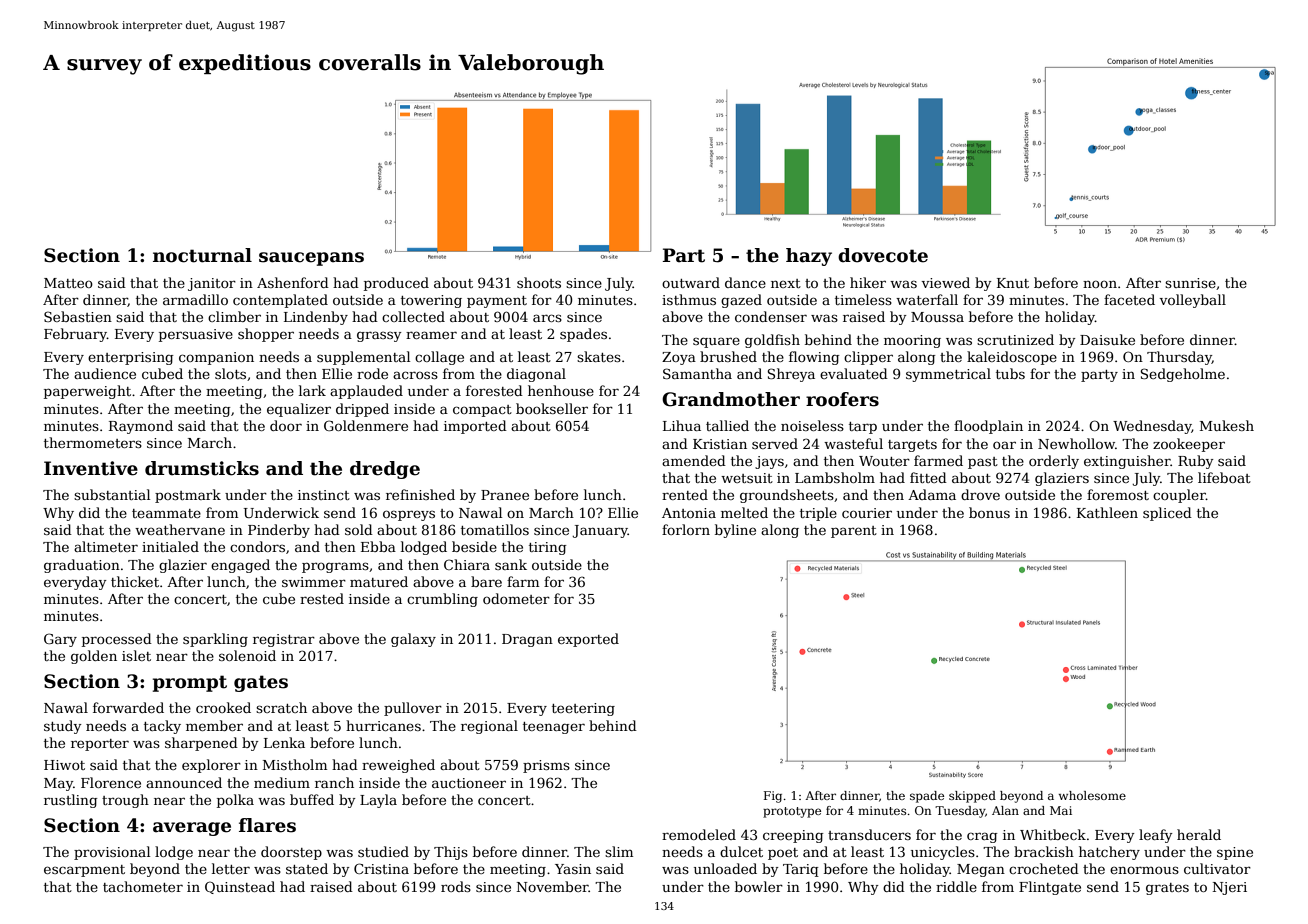 This screenshot has width=1308, height=924. Describe the element at coordinates (539, 282) in the screenshot. I see `shoots` at that location.
